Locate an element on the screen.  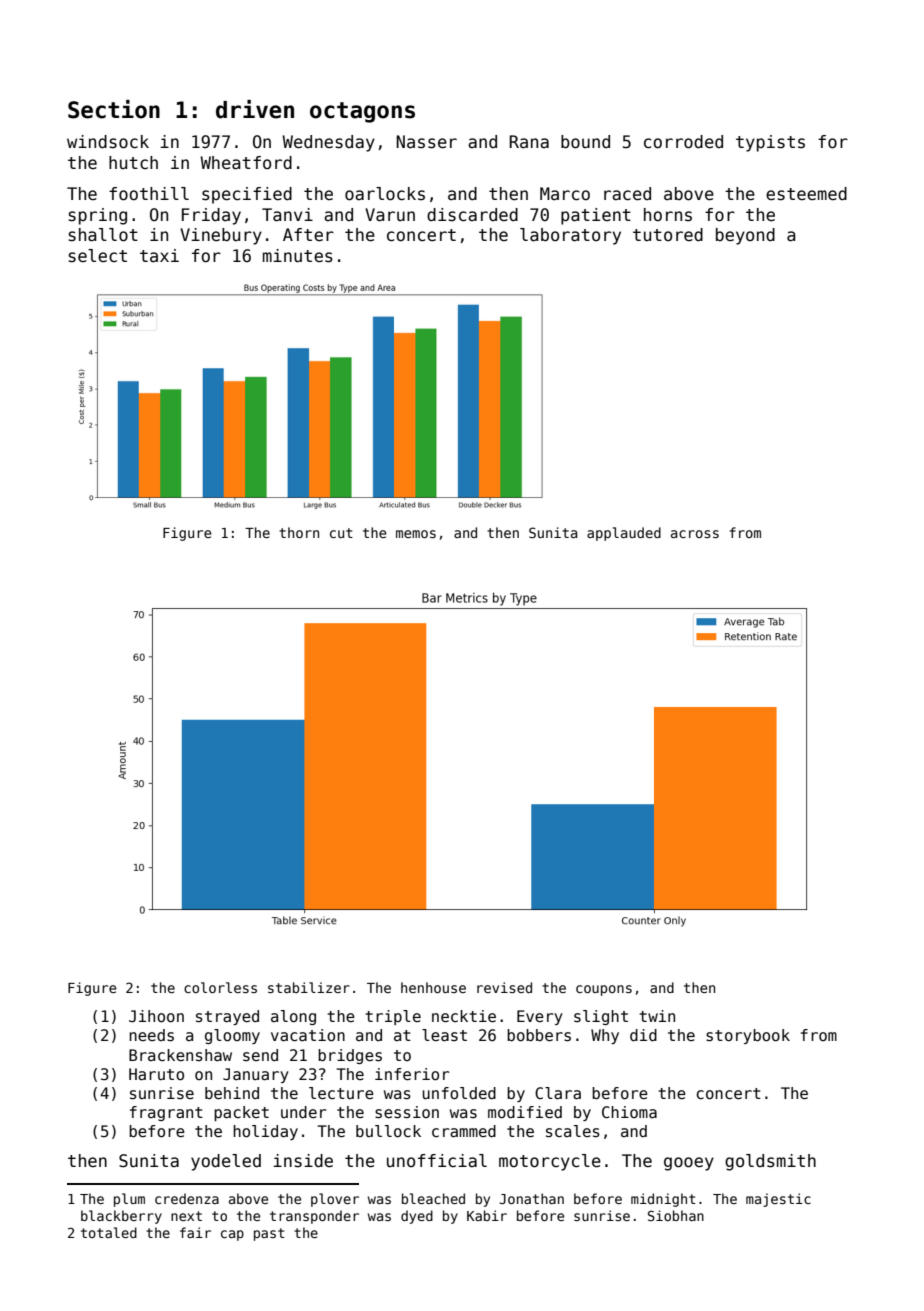
driven is located at coordinates (255, 109).
